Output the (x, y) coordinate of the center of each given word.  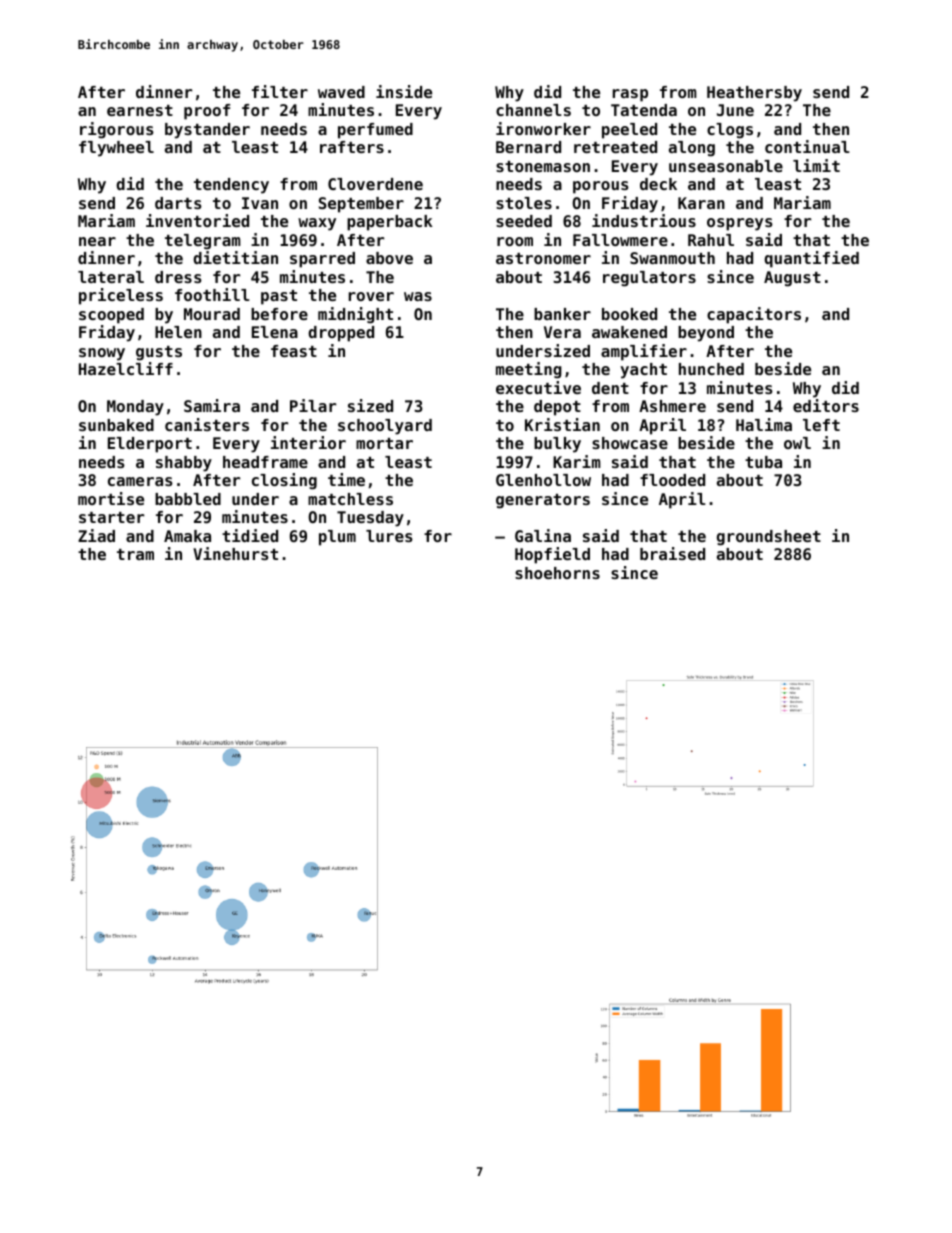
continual (807, 146)
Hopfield (552, 555)
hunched (711, 369)
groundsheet (769, 538)
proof (207, 112)
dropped (341, 334)
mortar (384, 443)
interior (308, 442)
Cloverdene (375, 184)
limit (816, 165)
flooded (672, 480)
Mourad (212, 314)
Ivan (260, 203)
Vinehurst (235, 553)
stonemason (543, 166)
